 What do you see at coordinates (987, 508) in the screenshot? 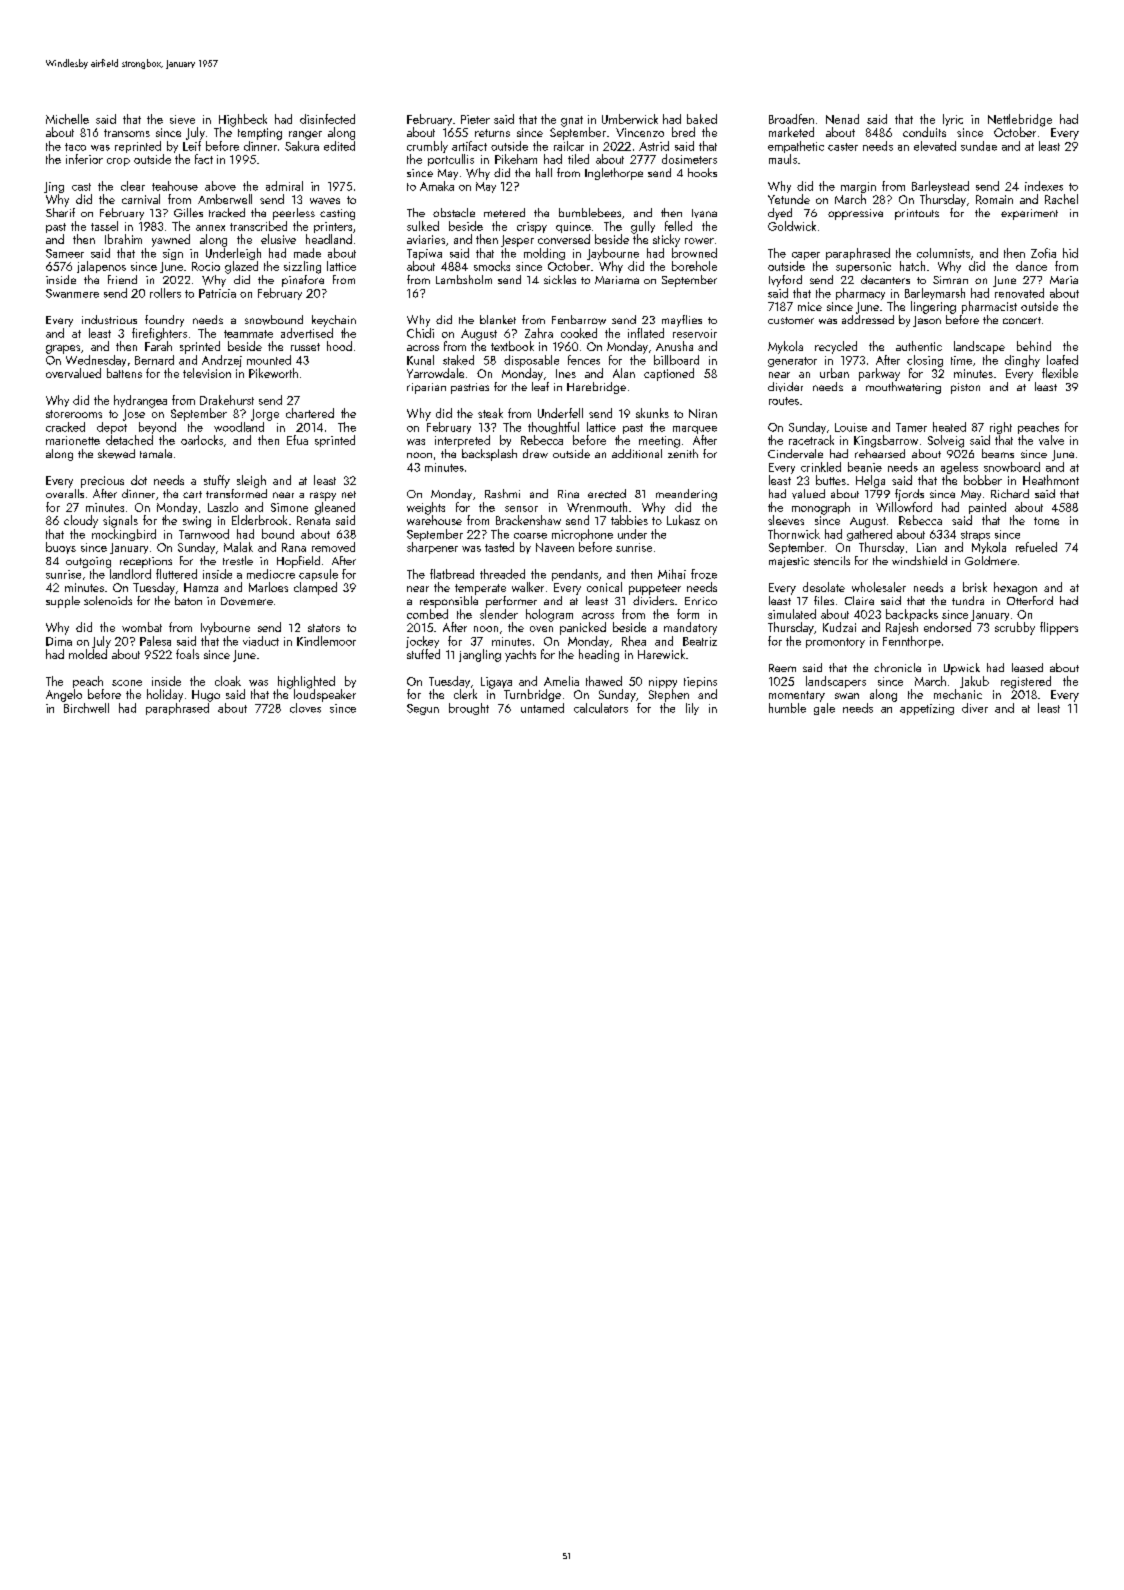
I see `painted` at bounding box center [987, 508].
